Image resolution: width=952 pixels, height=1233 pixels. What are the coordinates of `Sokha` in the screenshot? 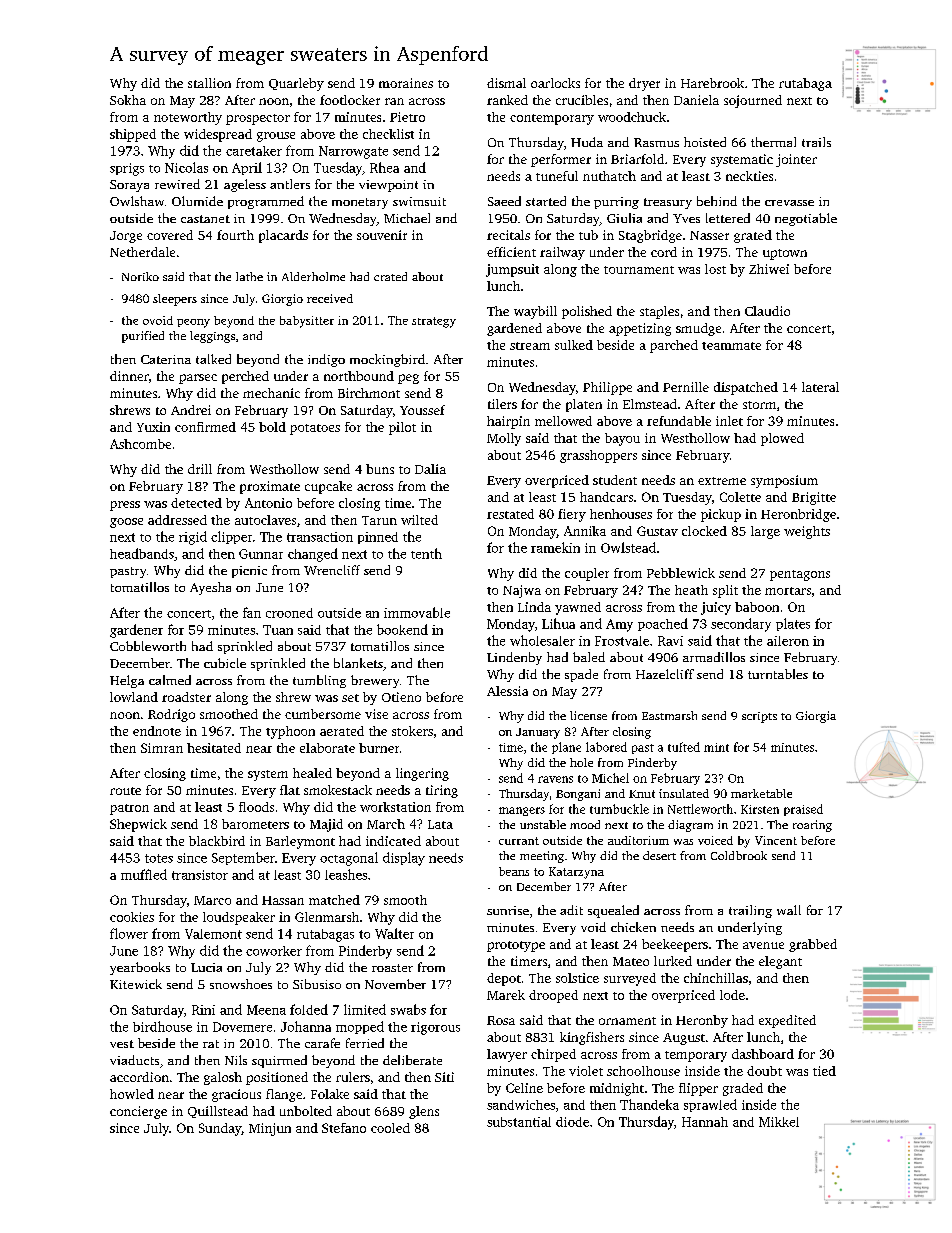 It's located at (128, 100).
